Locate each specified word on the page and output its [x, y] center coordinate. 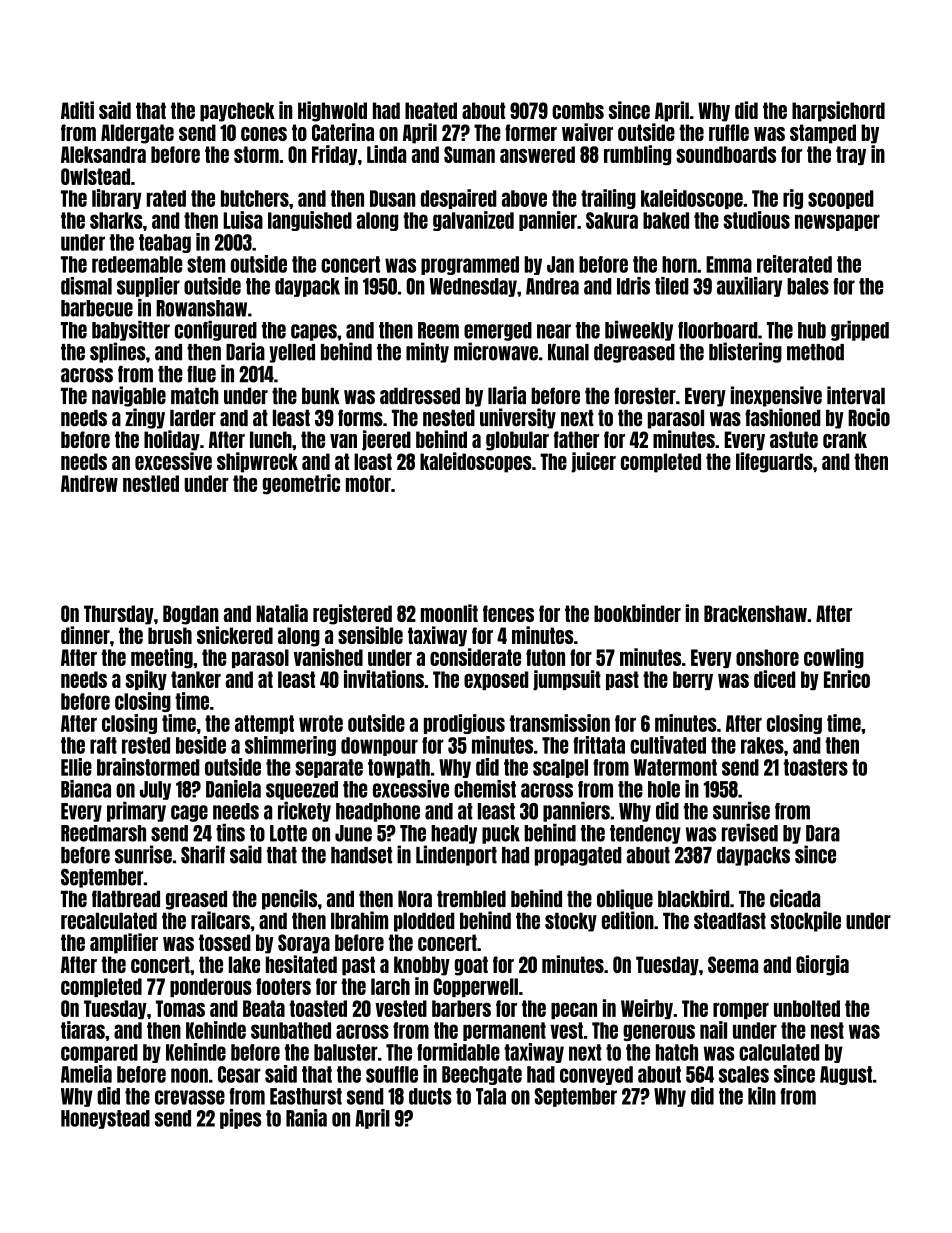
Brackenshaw [755, 613]
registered [352, 614]
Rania [306, 1118]
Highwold [332, 111]
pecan [574, 1011]
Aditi [77, 110]
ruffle [729, 132]
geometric [301, 484]
